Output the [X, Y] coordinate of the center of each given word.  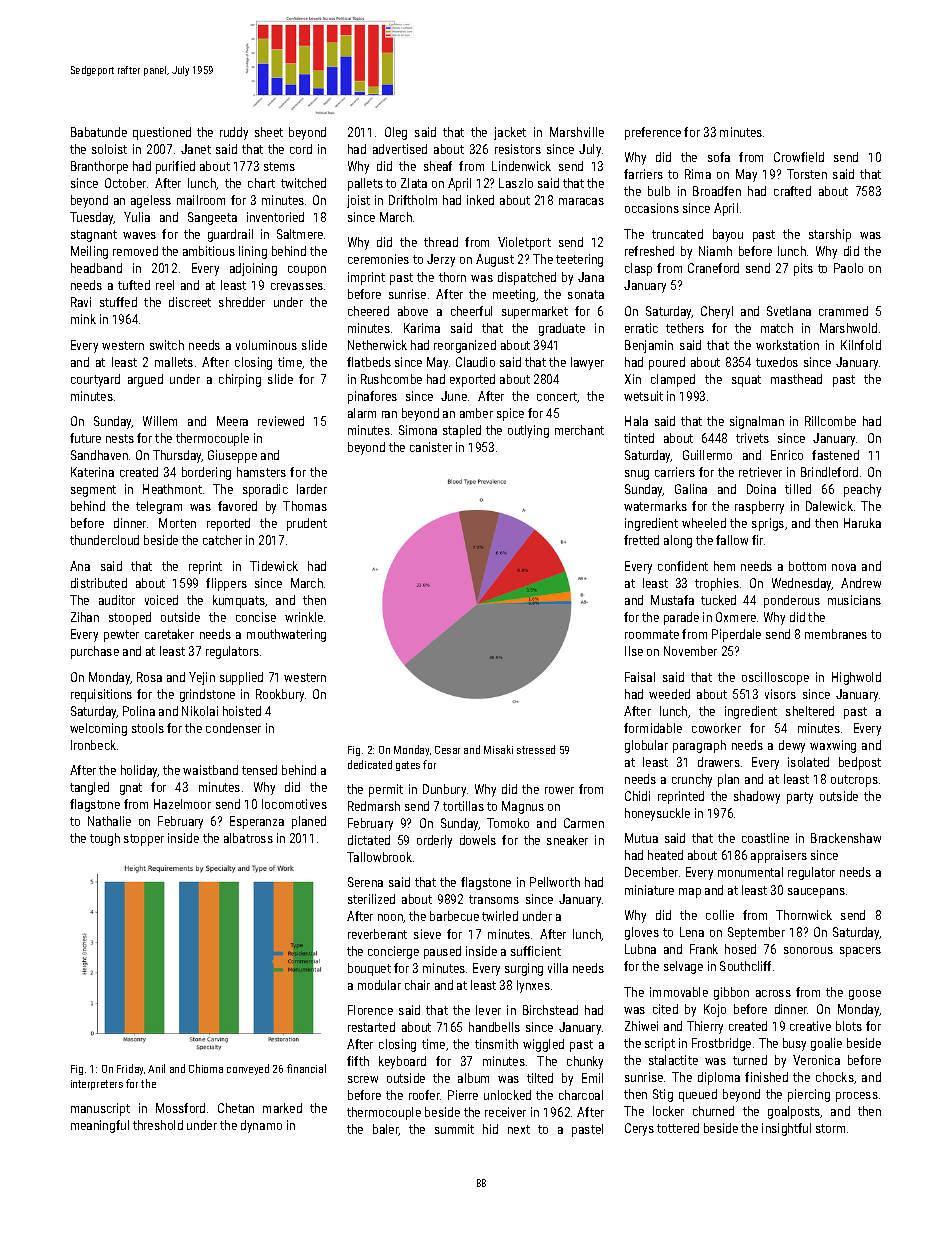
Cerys [639, 1129]
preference [653, 133]
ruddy [234, 133]
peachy [862, 490]
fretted [641, 540]
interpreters [97, 1085]
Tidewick [274, 566]
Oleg [396, 133]
